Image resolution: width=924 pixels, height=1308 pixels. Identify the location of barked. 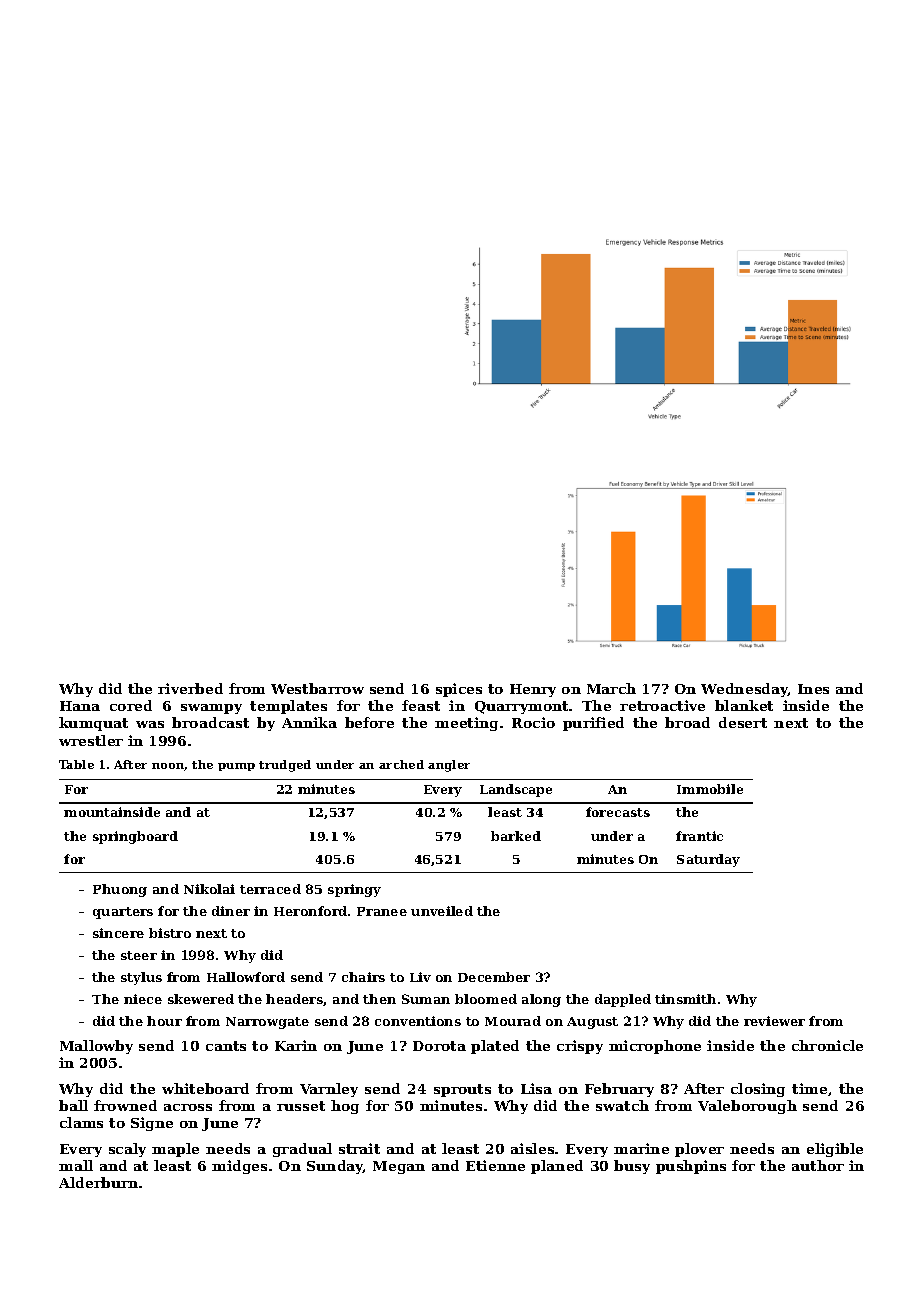
(516, 836).
